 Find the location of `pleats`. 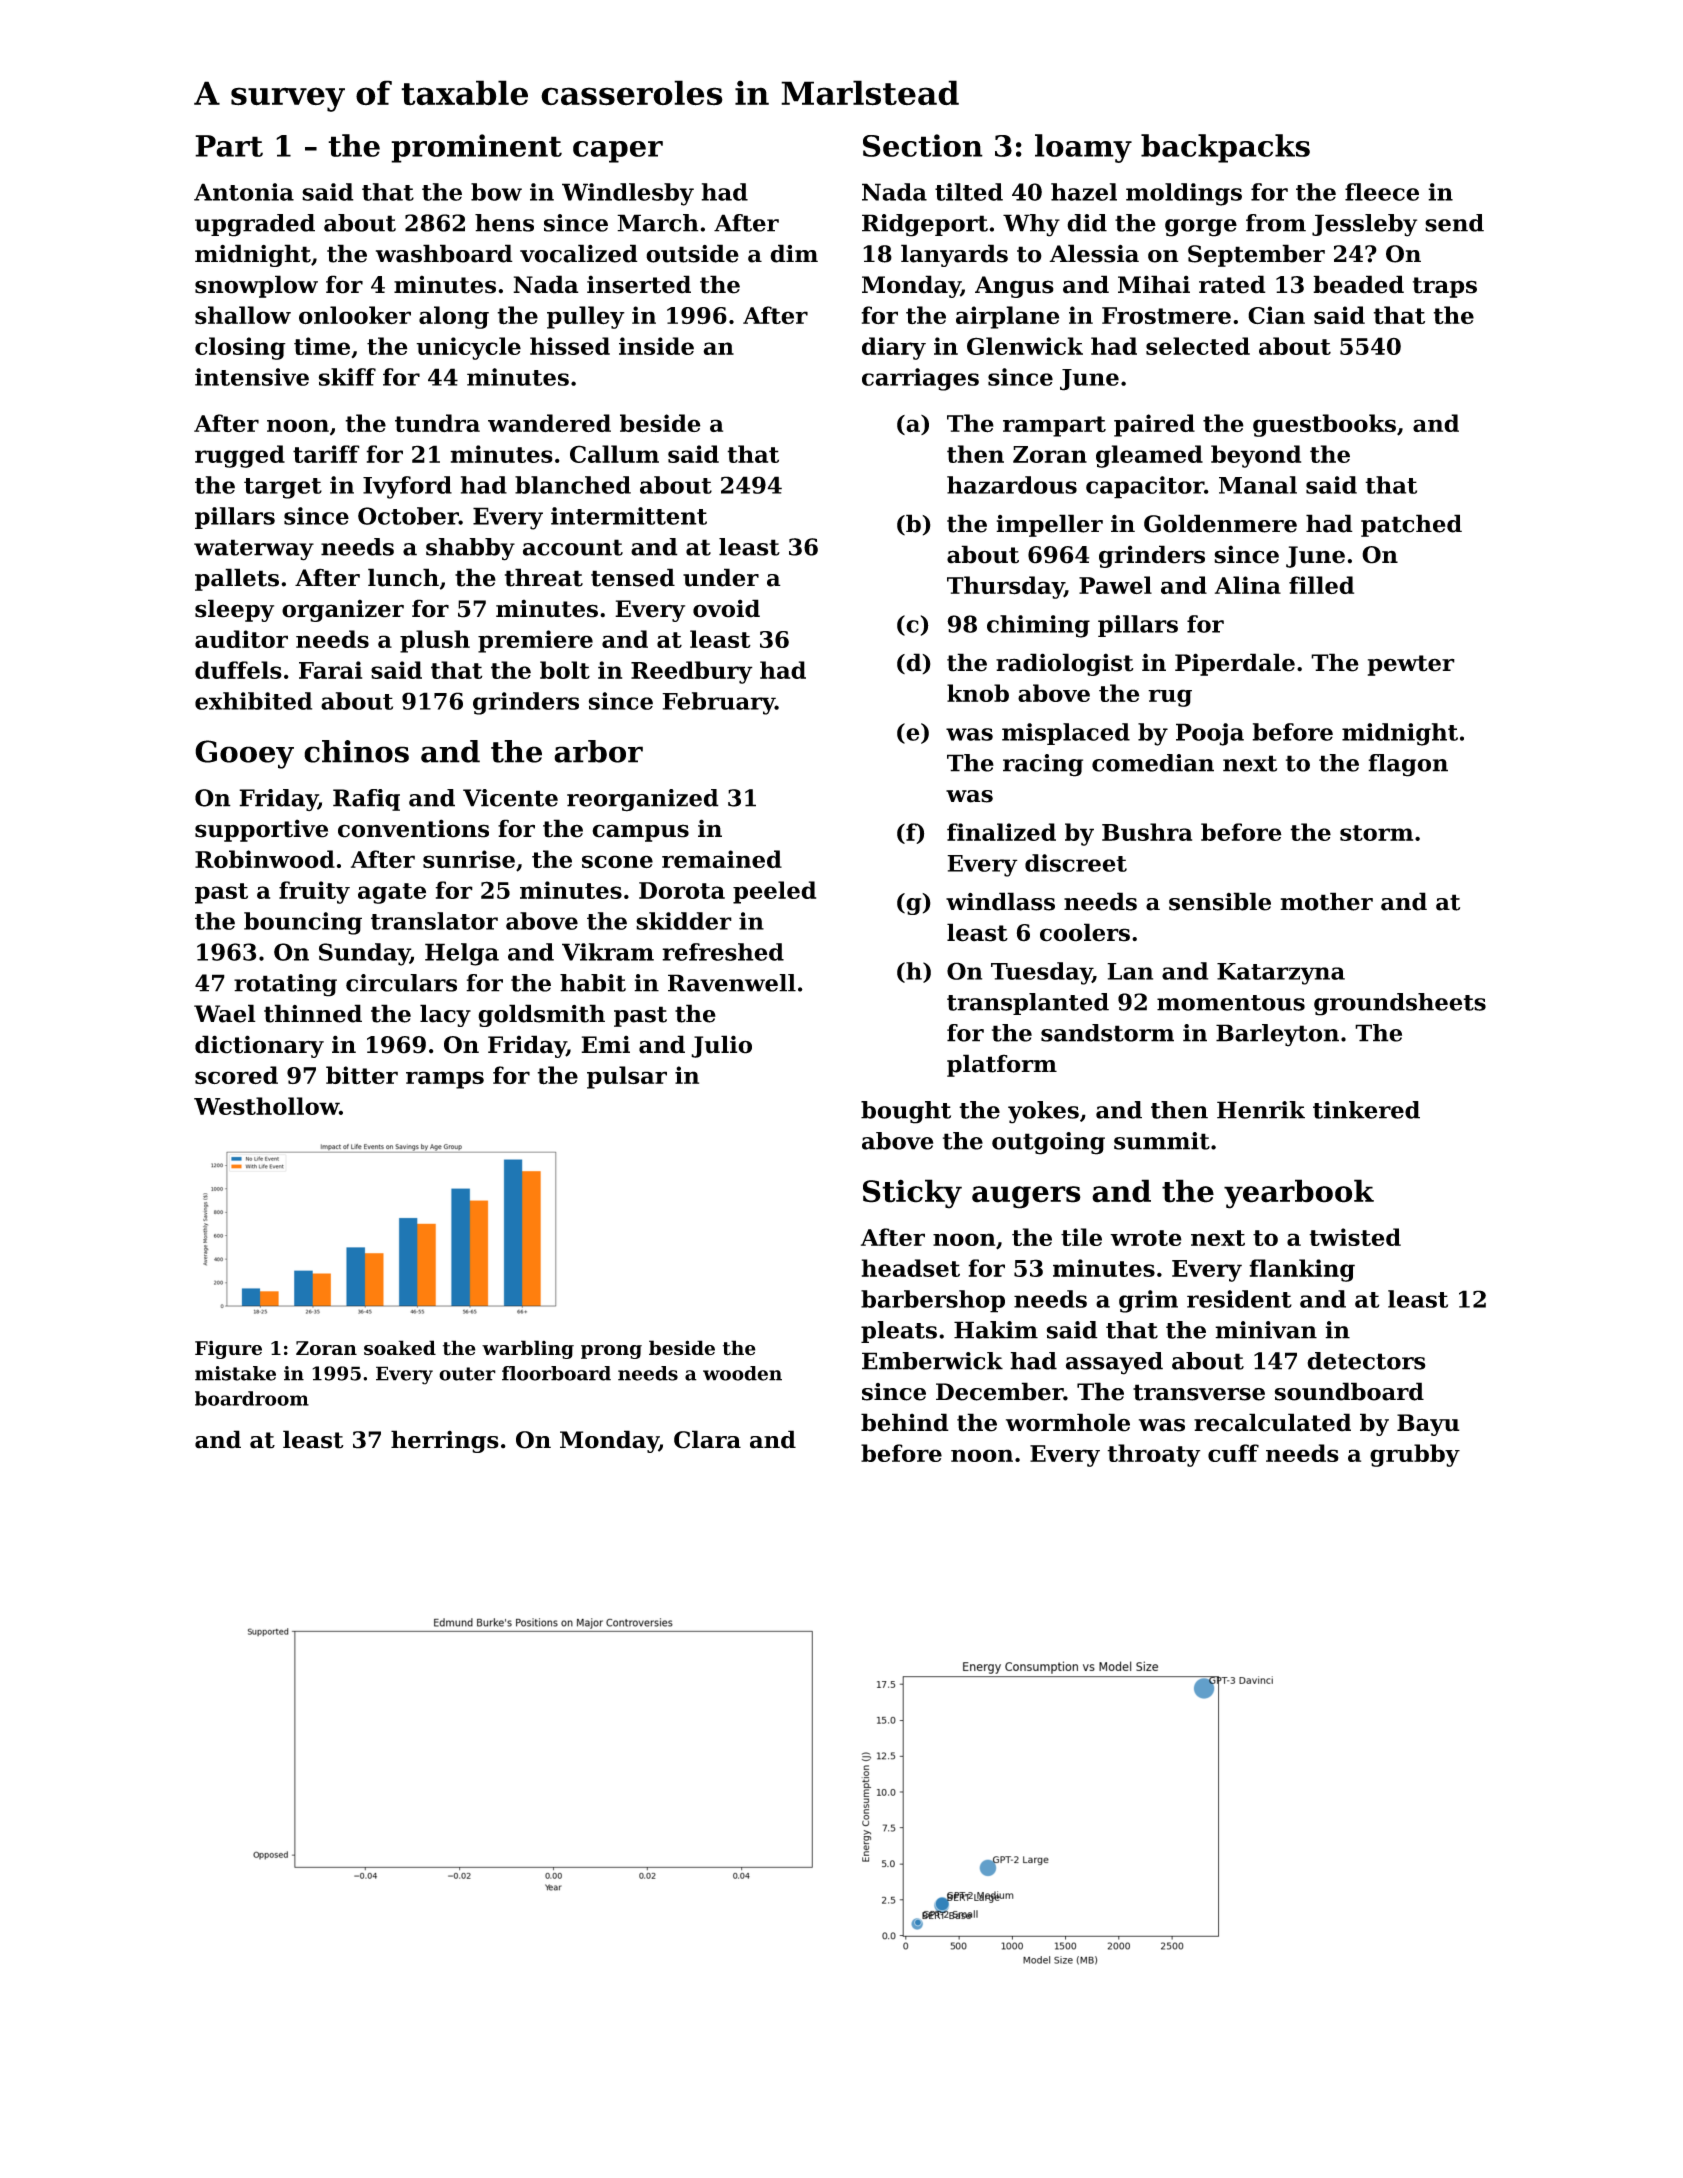

pleats is located at coordinates (899, 1332).
